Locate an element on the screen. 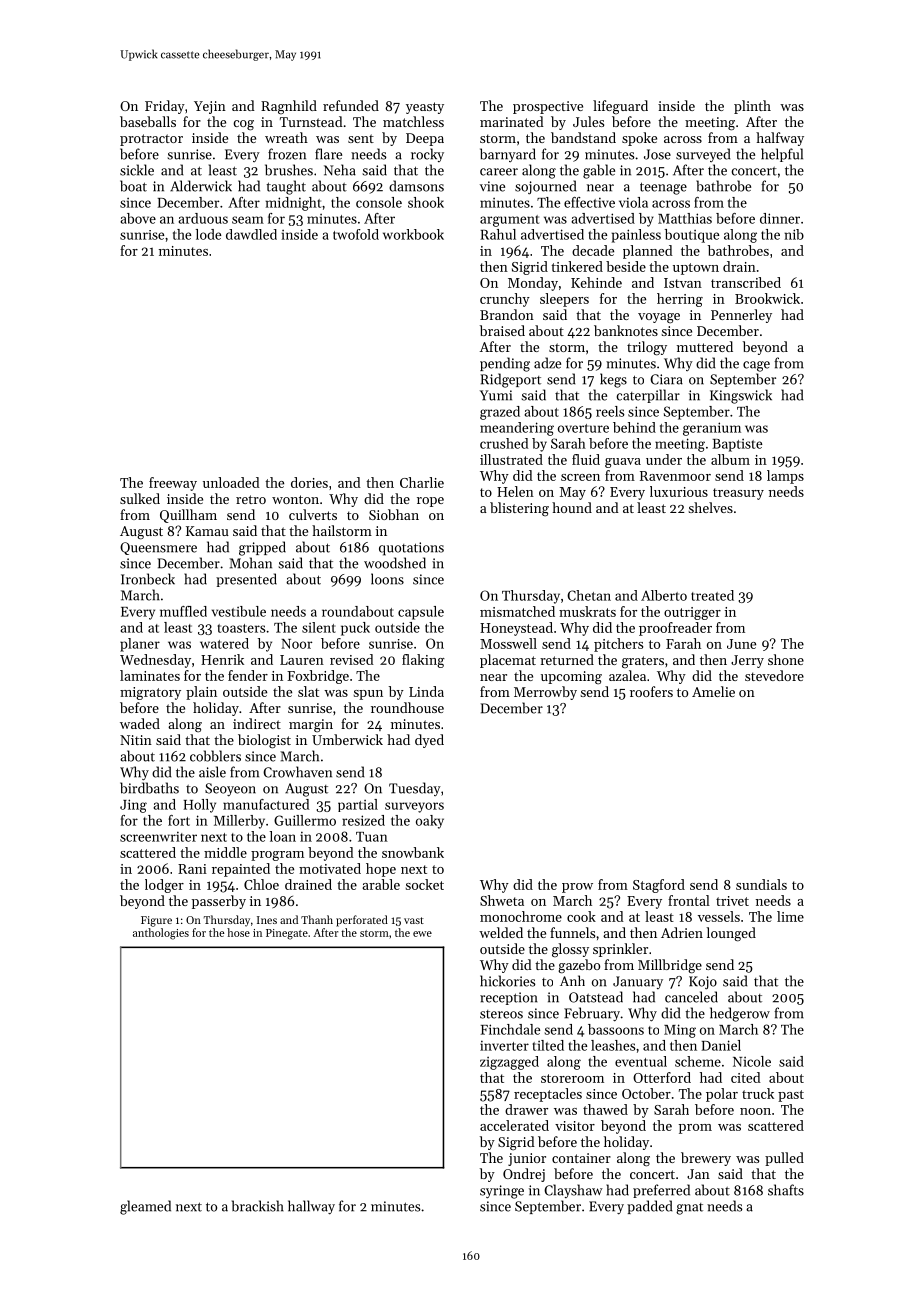  blistering is located at coordinates (519, 509).
